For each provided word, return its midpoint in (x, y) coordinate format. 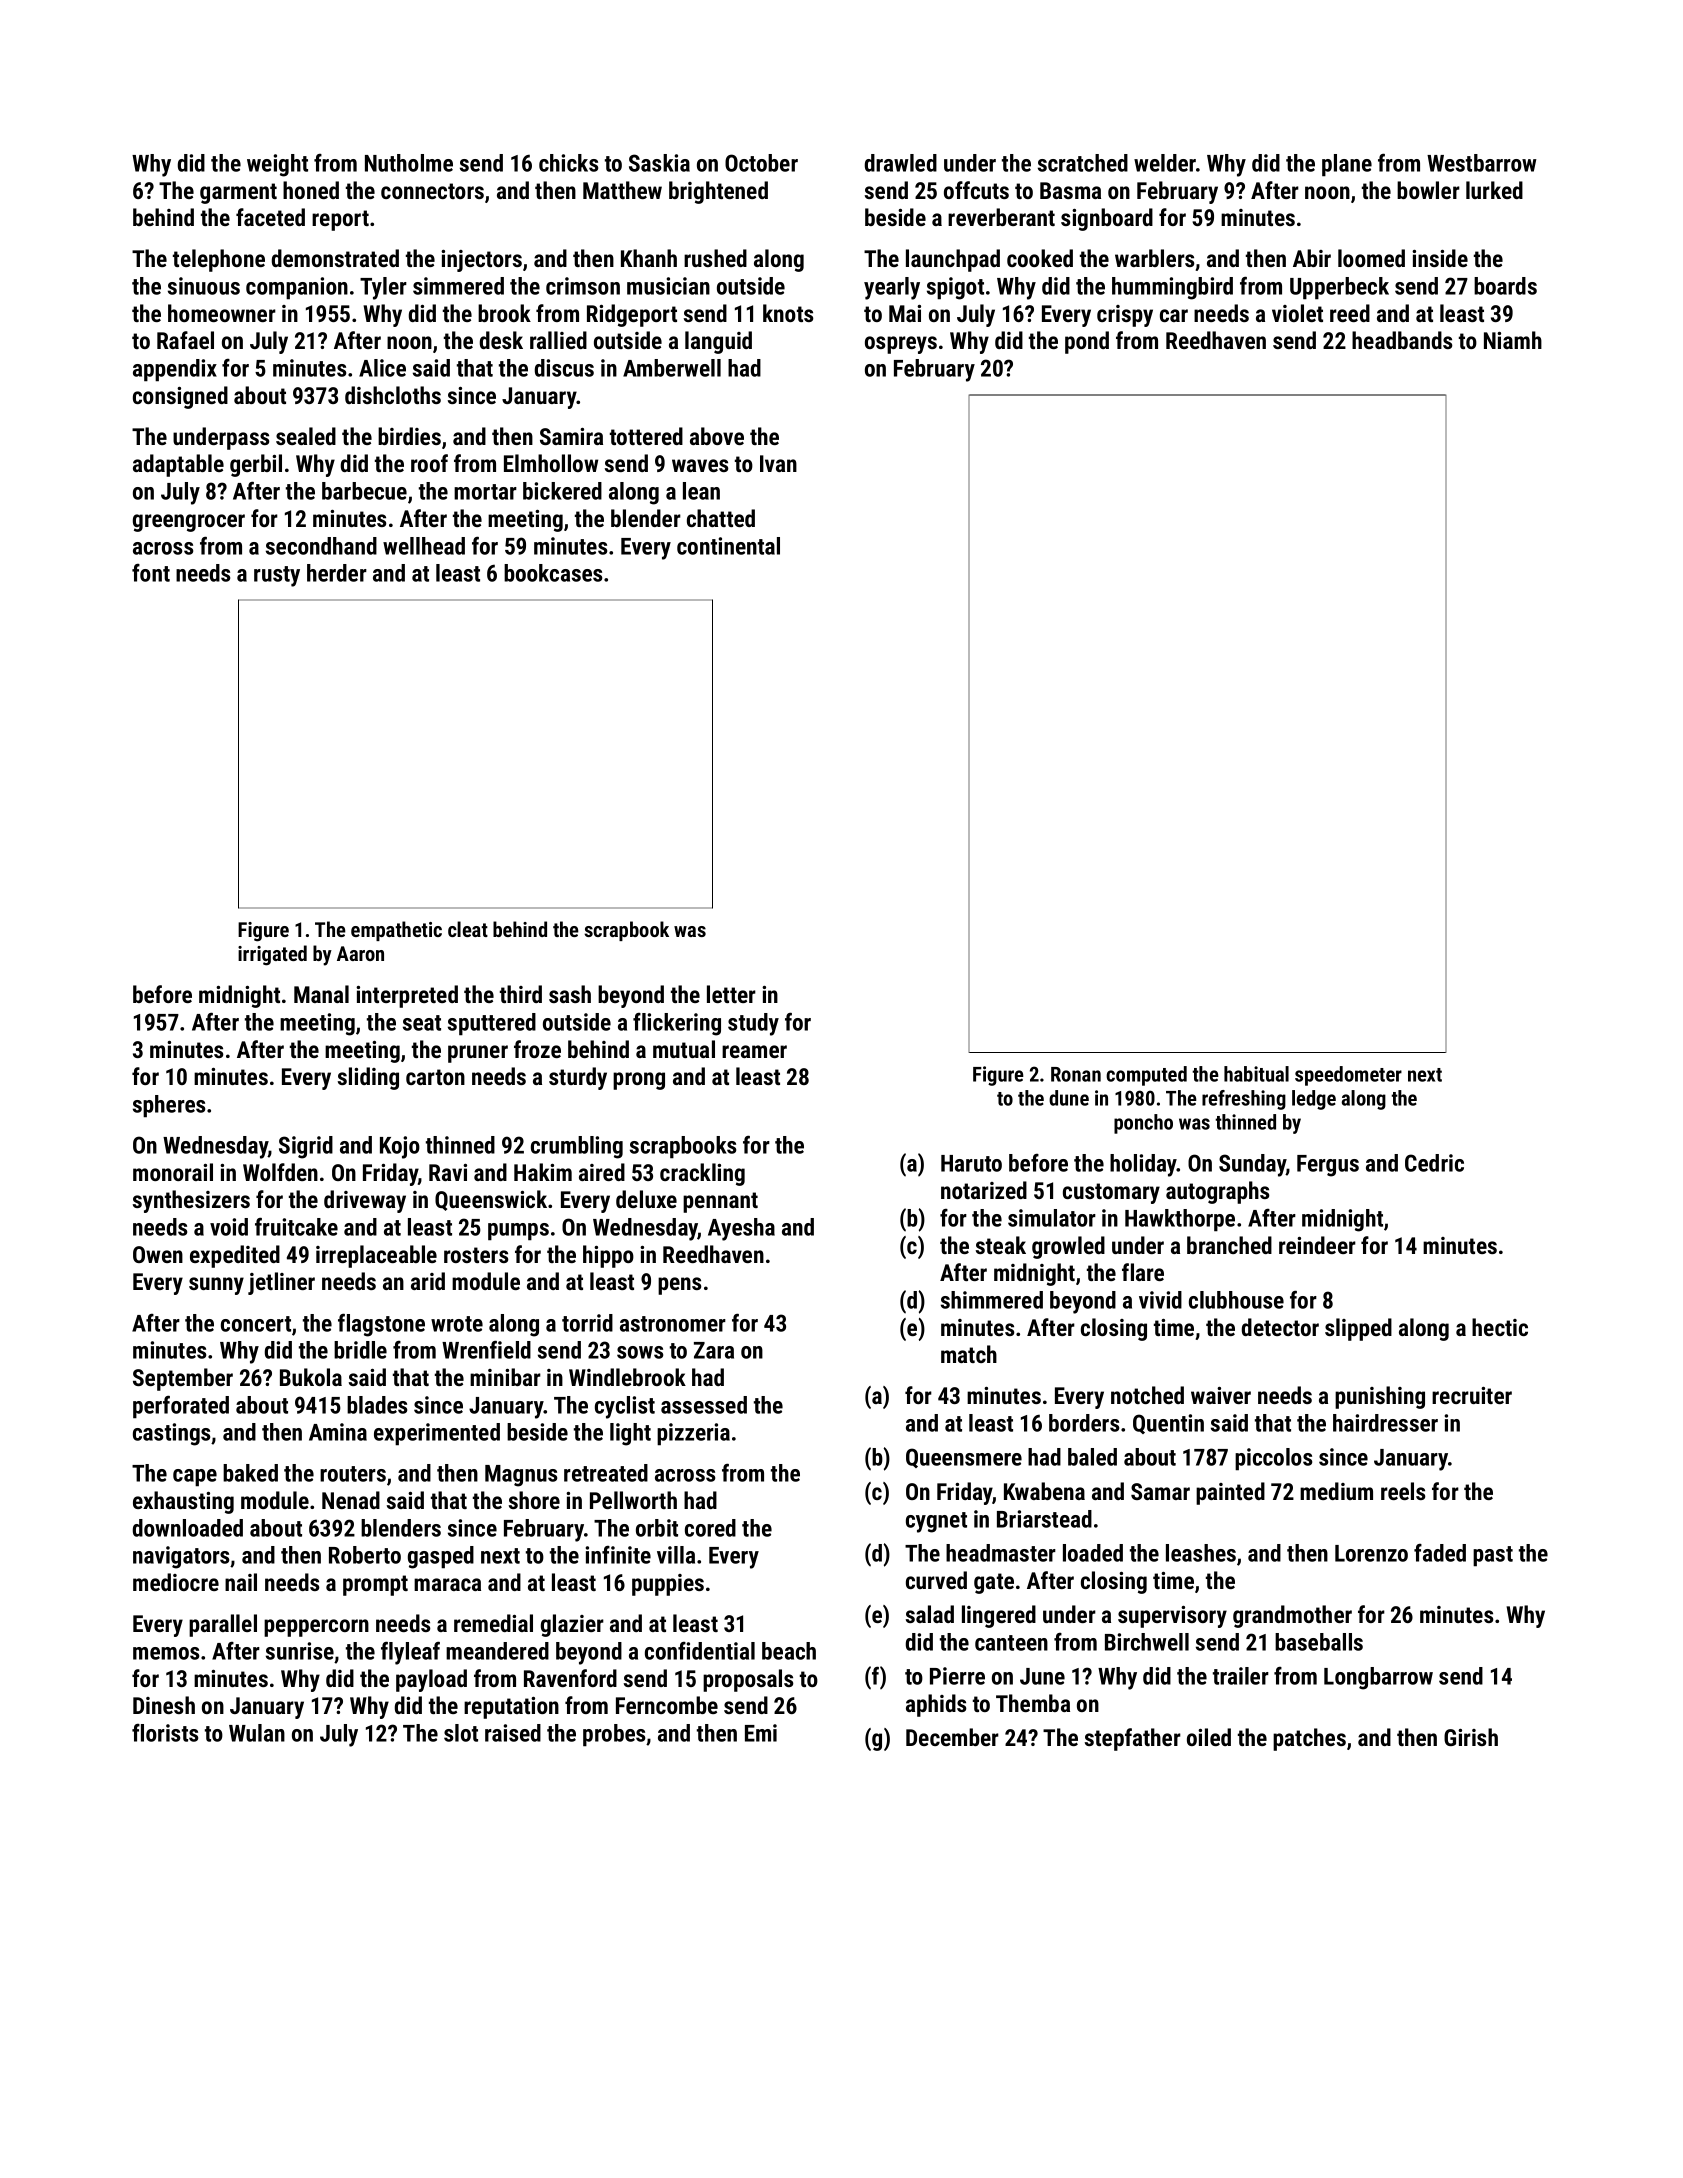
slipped (1358, 1329)
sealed (306, 436)
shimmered (992, 1300)
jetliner (281, 1283)
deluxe (646, 1199)
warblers (1155, 258)
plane (1347, 165)
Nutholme (409, 163)
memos (166, 1653)
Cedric (1434, 1163)
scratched (1083, 163)
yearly (892, 288)
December (952, 1737)
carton (435, 1077)
